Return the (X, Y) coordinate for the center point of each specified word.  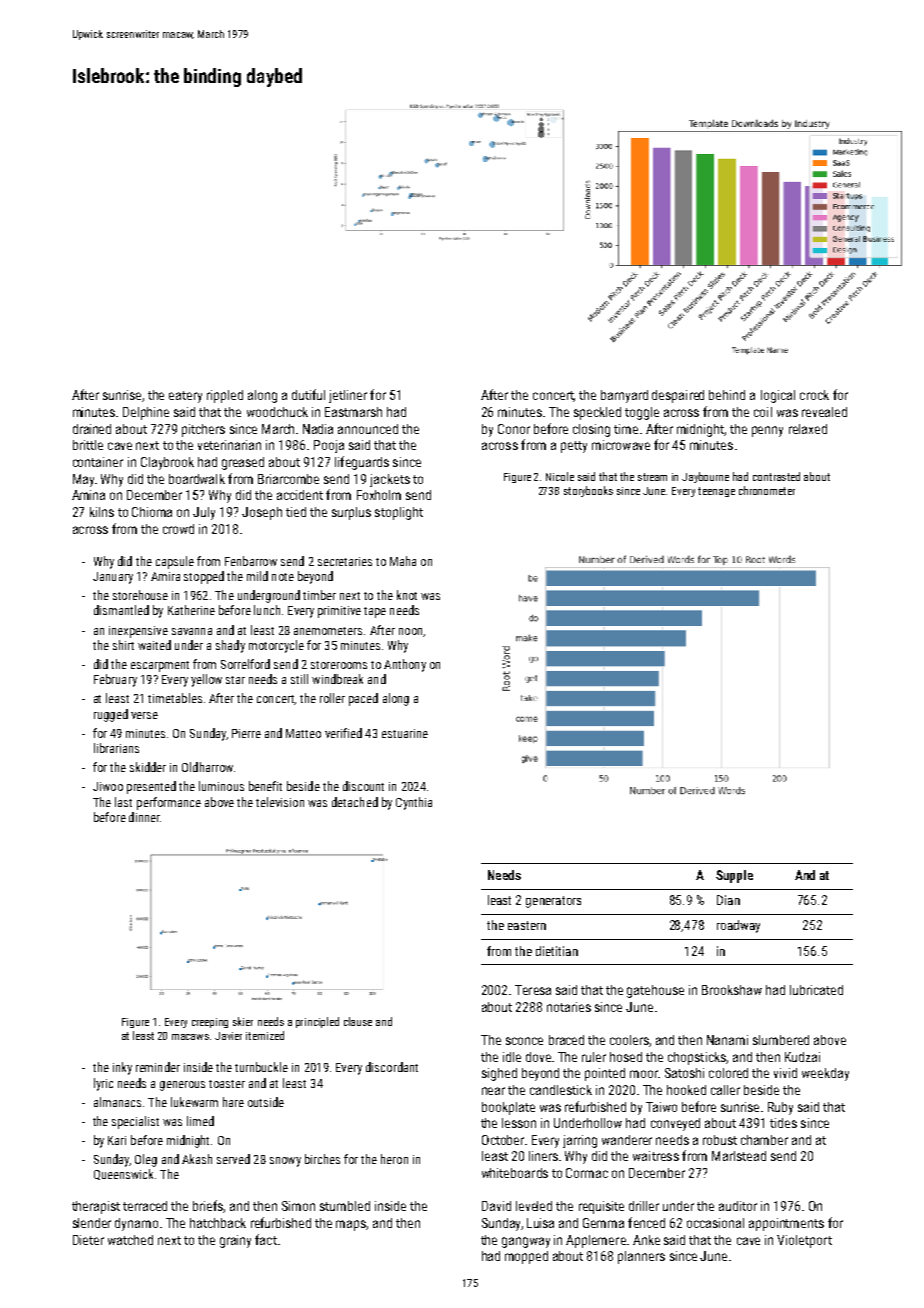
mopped (526, 1257)
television (280, 802)
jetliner (348, 396)
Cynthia (414, 803)
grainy (235, 1241)
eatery (185, 397)
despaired (678, 396)
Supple (734, 876)
